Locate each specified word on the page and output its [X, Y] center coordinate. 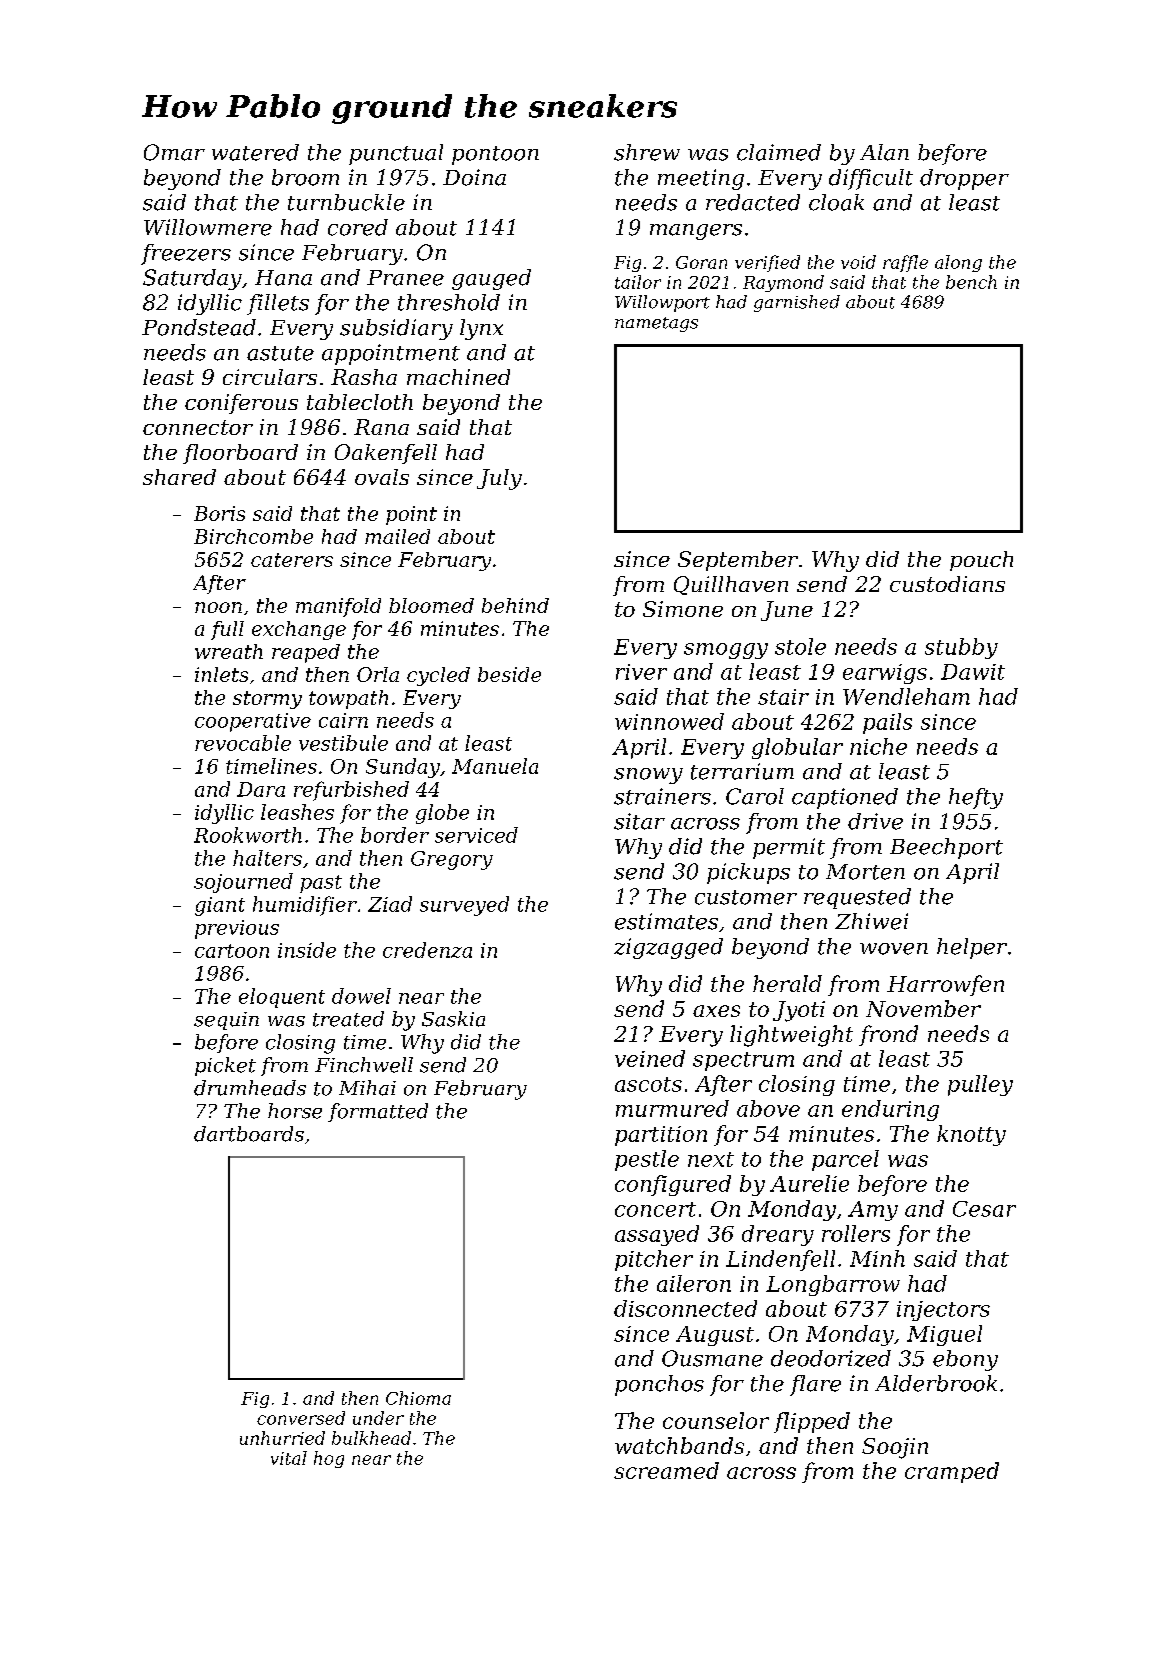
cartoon [232, 951]
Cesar [984, 1209]
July [499, 479]
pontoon [495, 155]
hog [329, 1459]
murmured [672, 1108]
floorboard [240, 454]
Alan [884, 152]
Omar [174, 152]
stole [800, 646]
